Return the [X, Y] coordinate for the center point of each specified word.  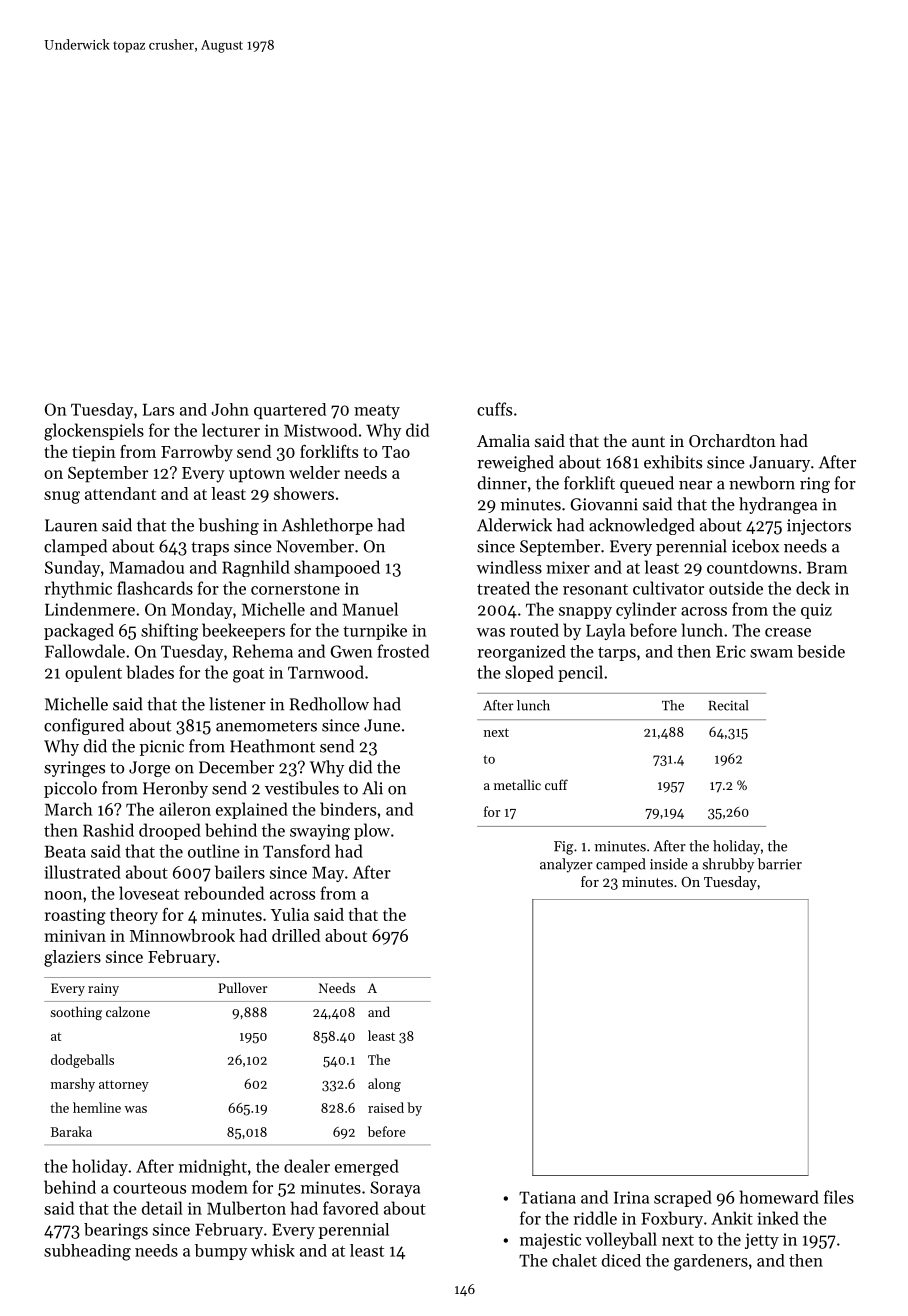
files [839, 1197]
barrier [780, 864]
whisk [273, 1250]
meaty [377, 412]
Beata [65, 851]
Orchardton [732, 440]
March [69, 809]
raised [386, 1107]
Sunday [72, 568]
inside [669, 864]
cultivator [668, 588]
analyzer [566, 865]
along [384, 1085]
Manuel [370, 609]
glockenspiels [94, 432]
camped [621, 865]
